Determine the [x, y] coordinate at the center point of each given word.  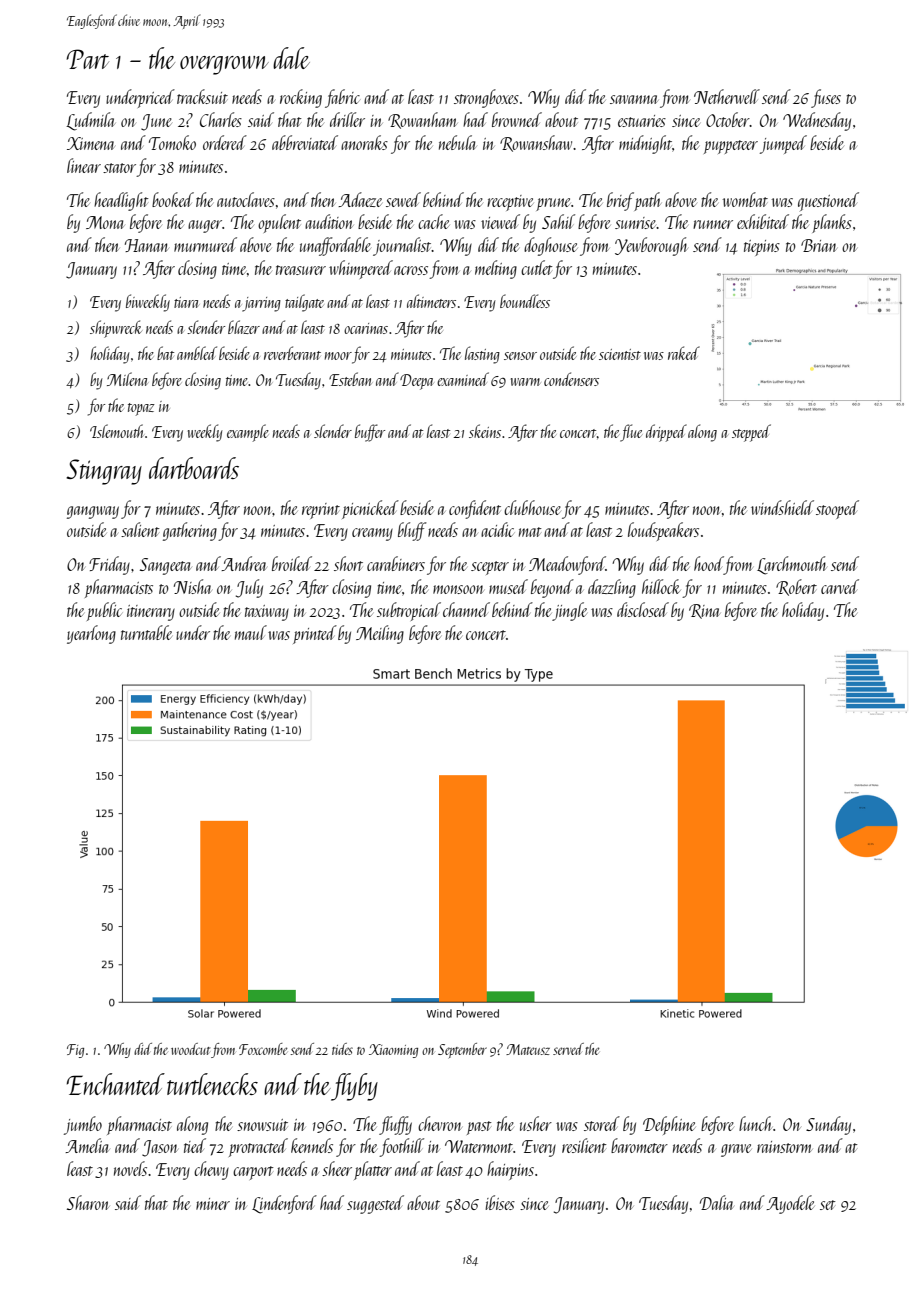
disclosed [643, 609]
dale [291, 58]
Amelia [87, 1145]
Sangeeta [166, 566]
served [568, 1049]
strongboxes [486, 98]
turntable [146, 632]
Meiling [380, 634]
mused [508, 586]
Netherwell [727, 96]
